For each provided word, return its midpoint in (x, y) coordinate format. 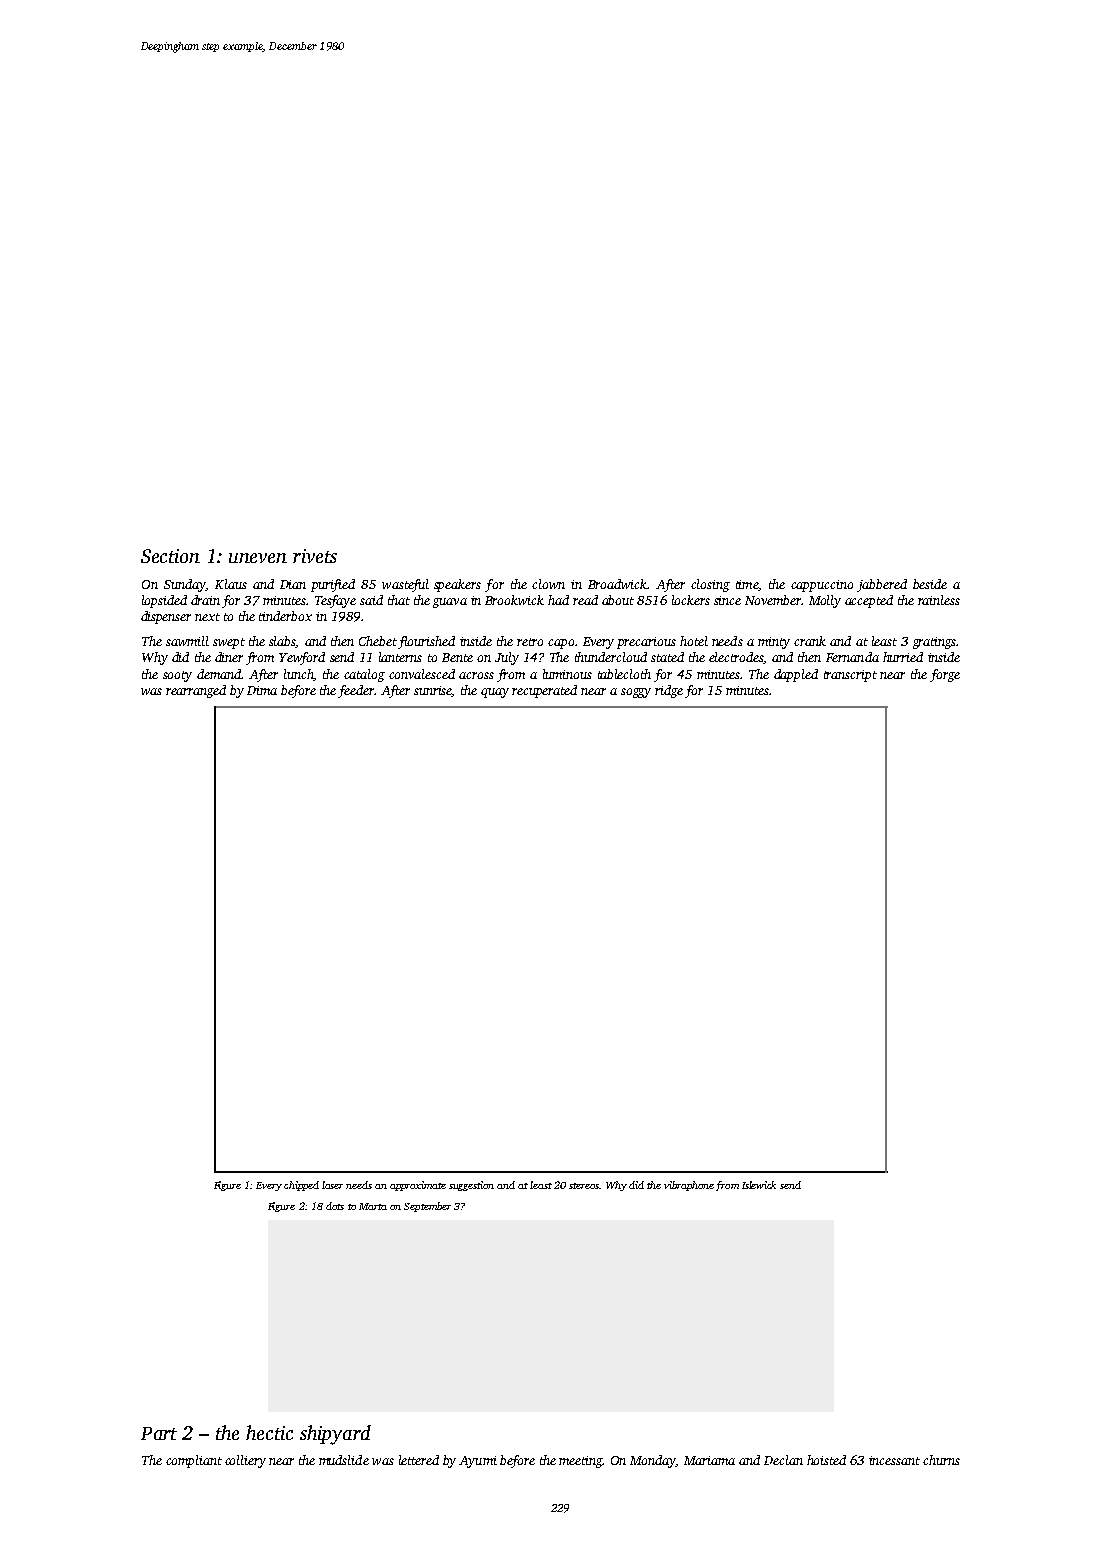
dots (335, 1206)
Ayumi (478, 1462)
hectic (269, 1432)
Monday (653, 1461)
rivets (315, 556)
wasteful (405, 585)
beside (930, 584)
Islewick (759, 1185)
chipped (301, 1186)
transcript (850, 676)
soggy (636, 693)
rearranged (196, 691)
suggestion (471, 1186)
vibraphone (689, 1186)
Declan (783, 1460)
